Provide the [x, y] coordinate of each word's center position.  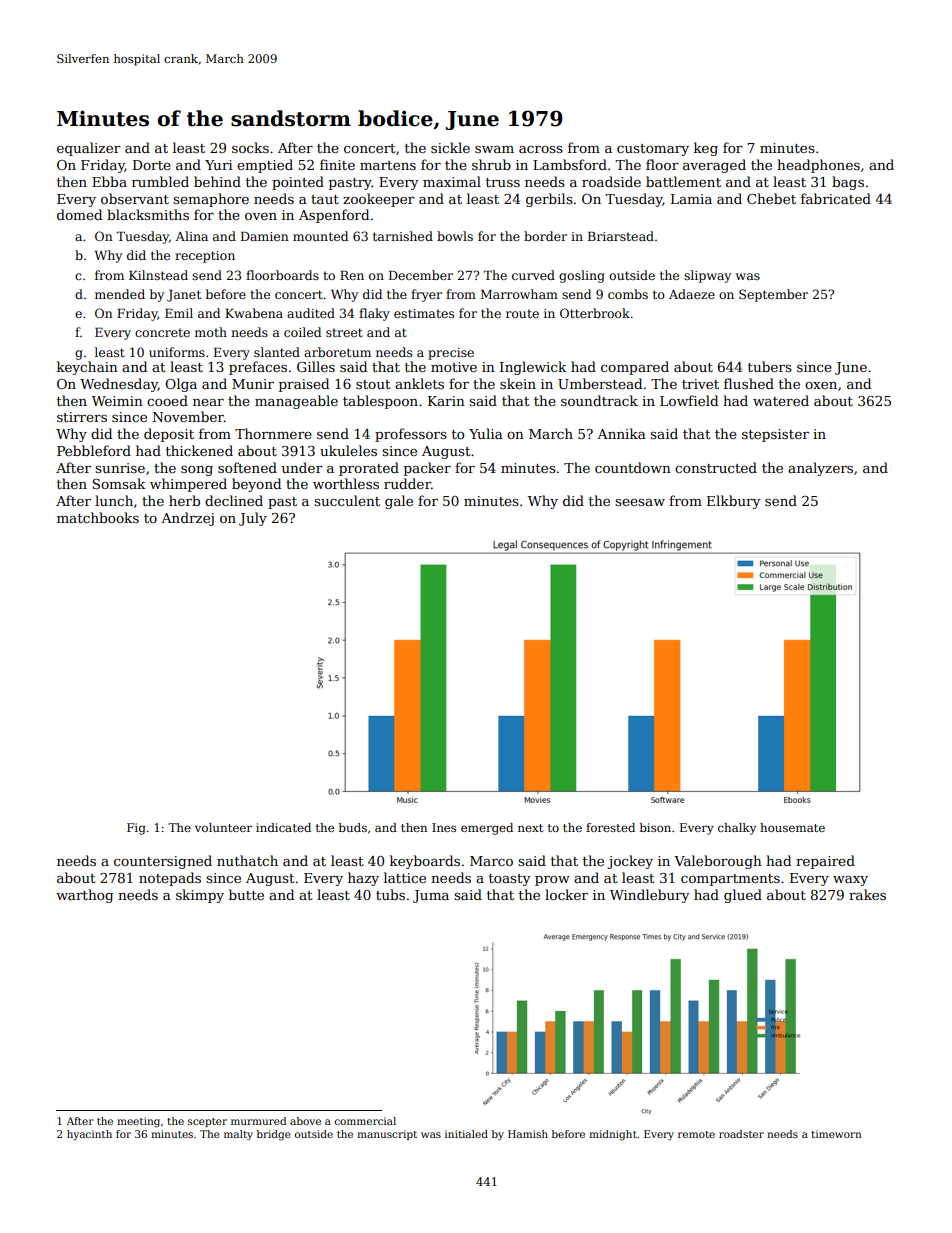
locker [566, 894]
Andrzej [187, 519]
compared [635, 368]
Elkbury [733, 502]
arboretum [337, 352]
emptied [265, 166]
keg [706, 149]
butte [246, 894]
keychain [87, 368]
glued [743, 896]
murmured [258, 1121]
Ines [444, 827]
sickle [450, 147]
